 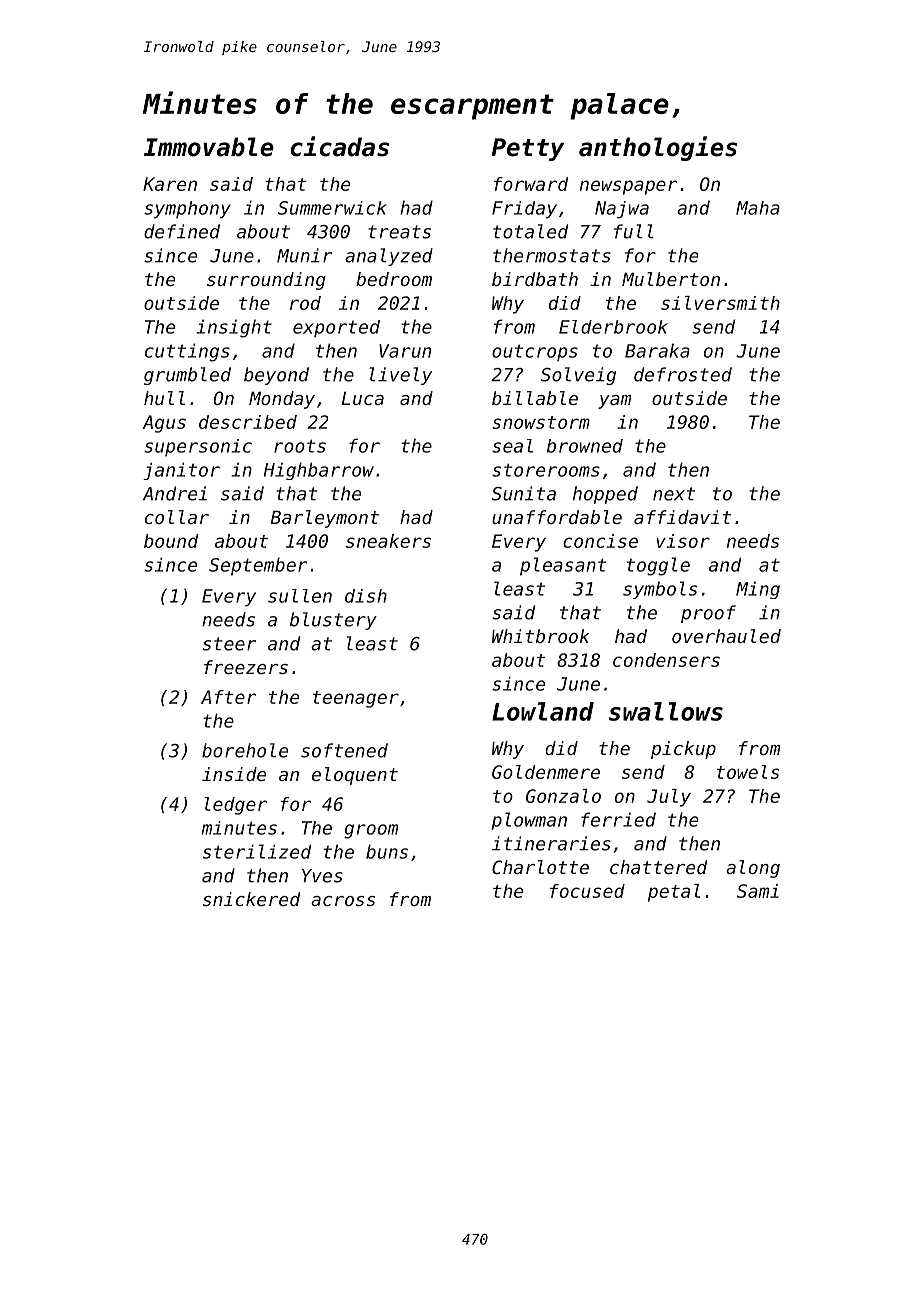 I want to click on seal, so click(x=512, y=446).
